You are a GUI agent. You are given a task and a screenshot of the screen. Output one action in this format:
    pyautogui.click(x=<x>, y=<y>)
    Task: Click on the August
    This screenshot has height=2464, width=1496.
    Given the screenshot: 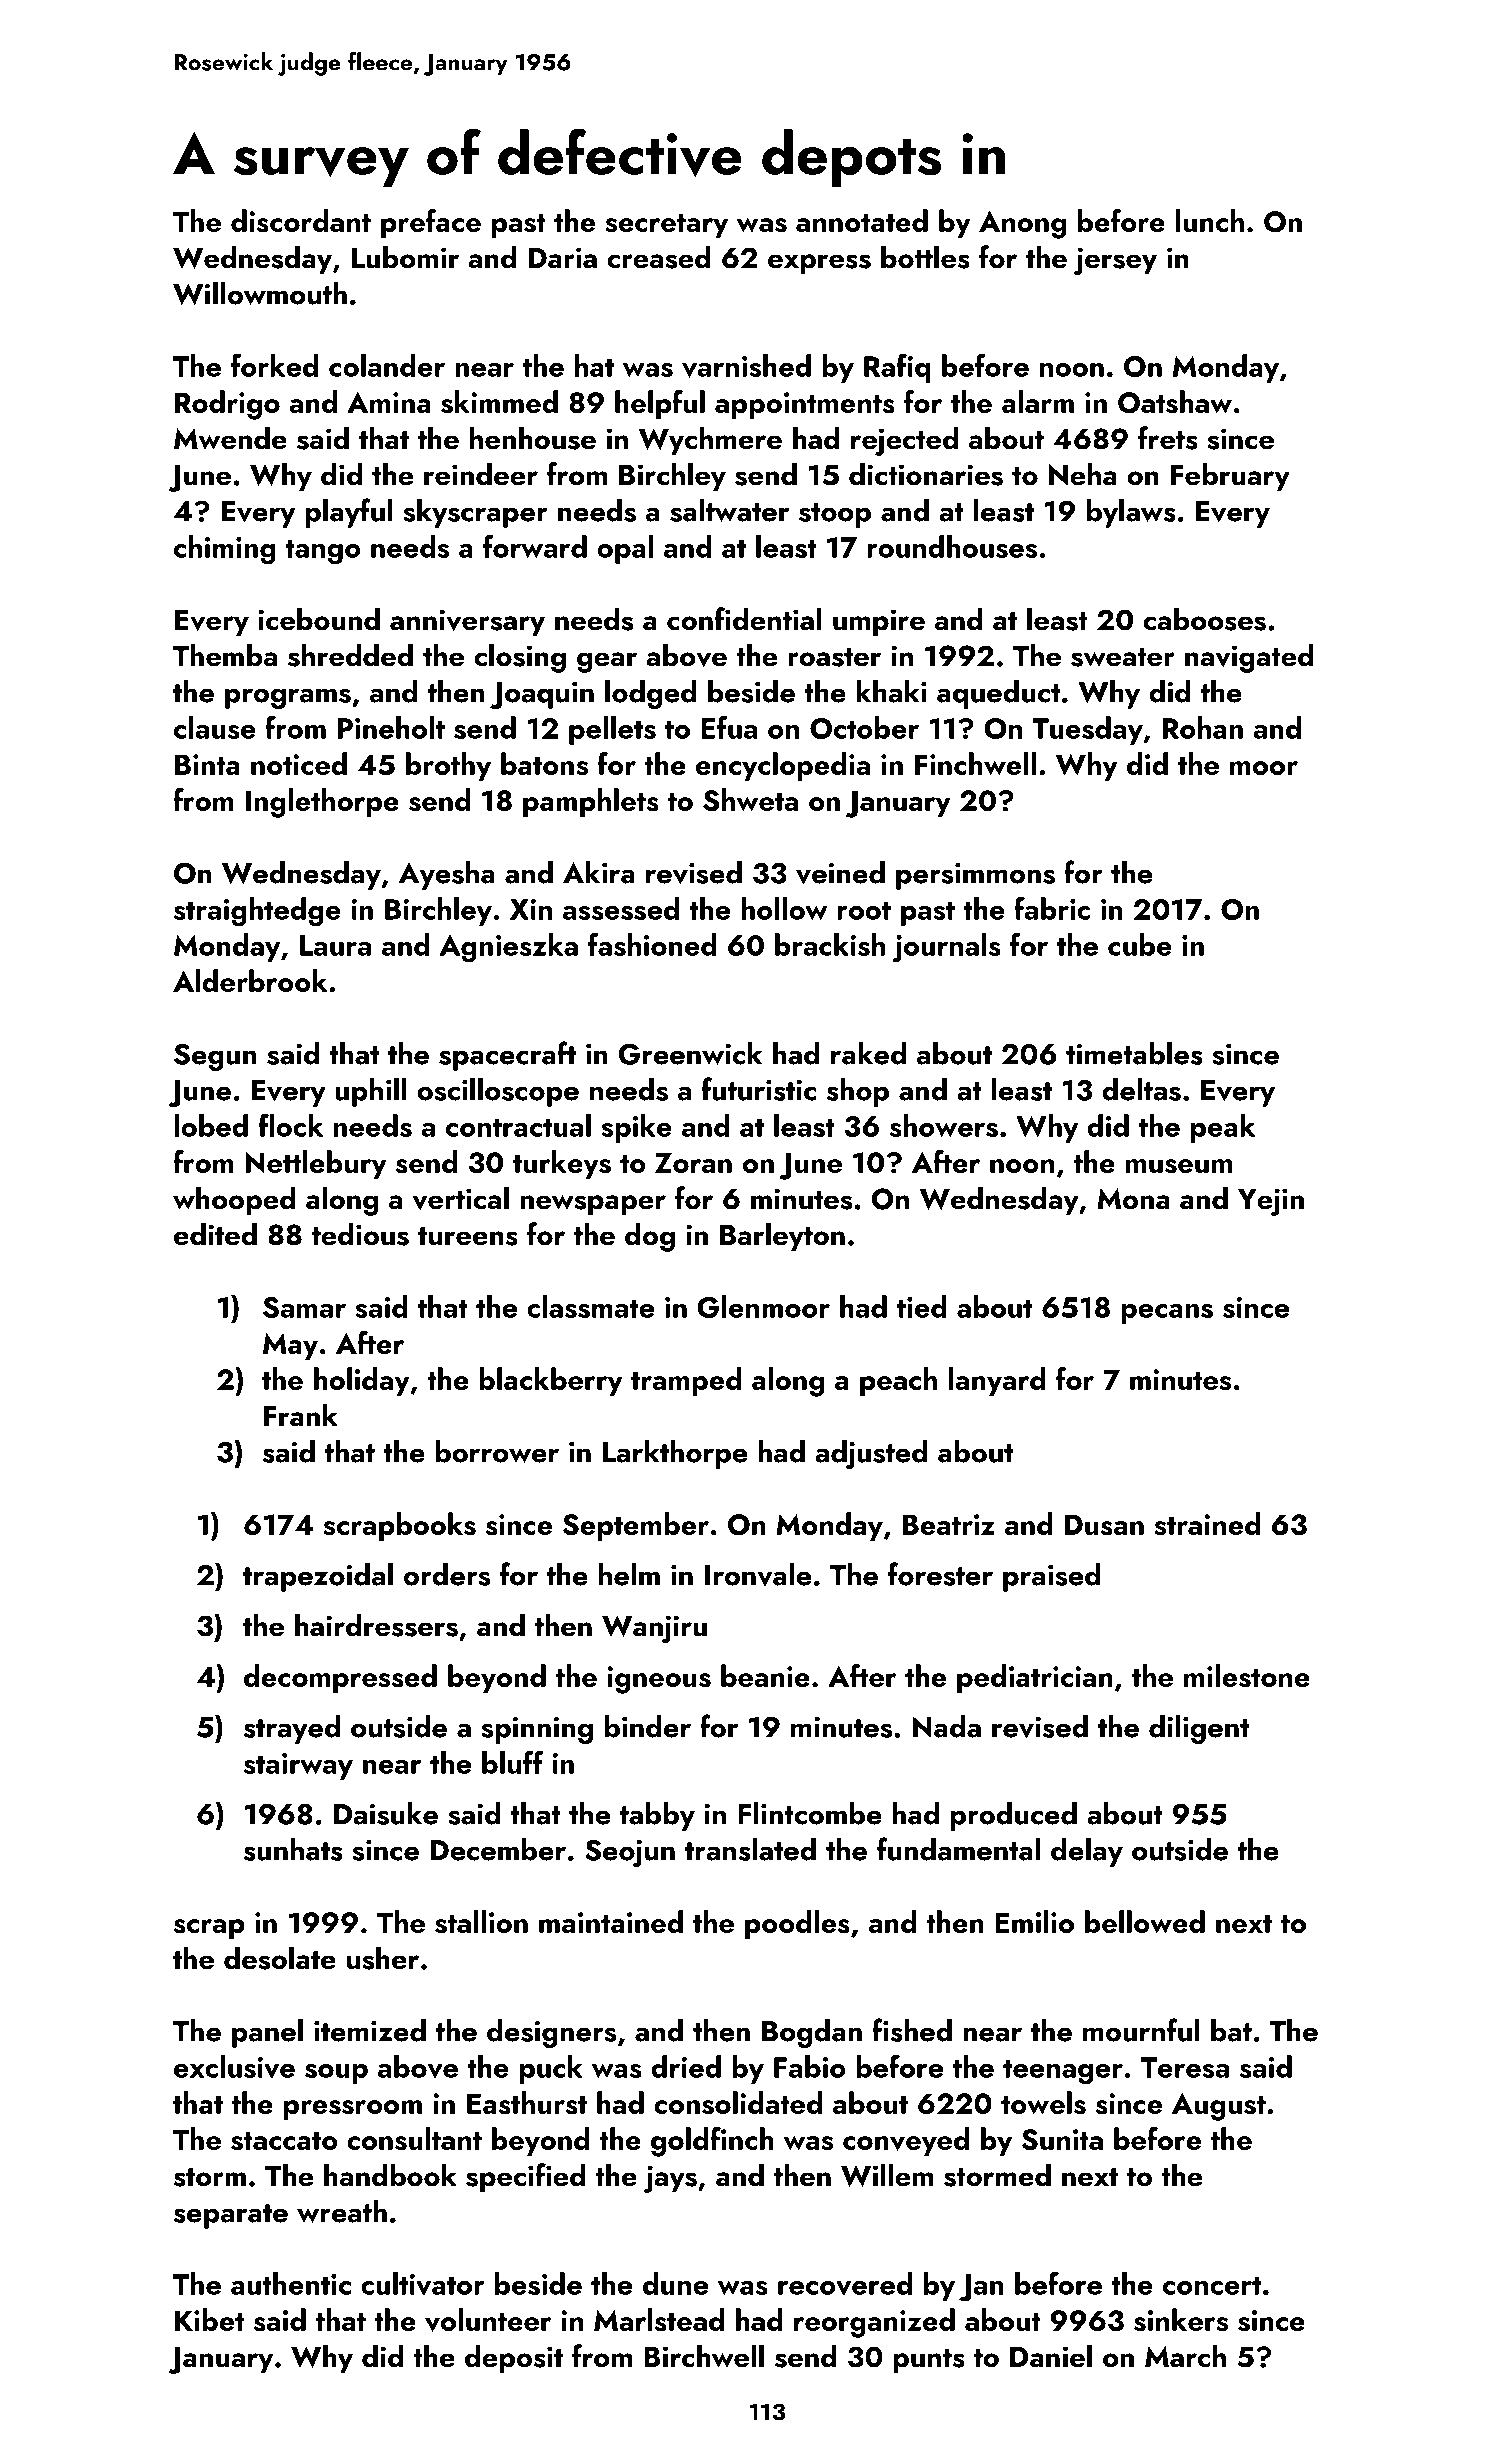 What is the action you would take?
    pyautogui.click(x=1219, y=2107)
